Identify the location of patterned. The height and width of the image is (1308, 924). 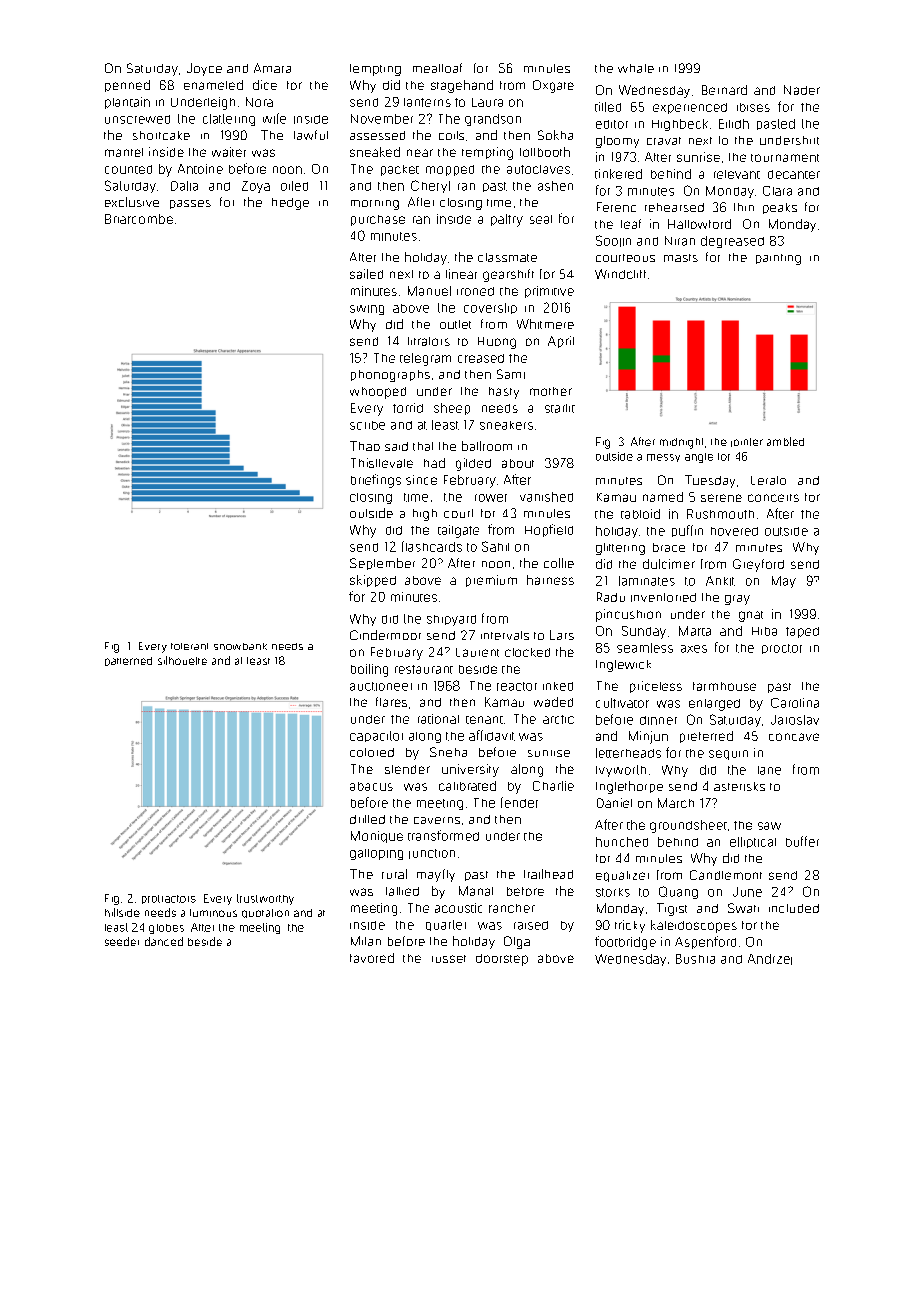
(128, 661).
